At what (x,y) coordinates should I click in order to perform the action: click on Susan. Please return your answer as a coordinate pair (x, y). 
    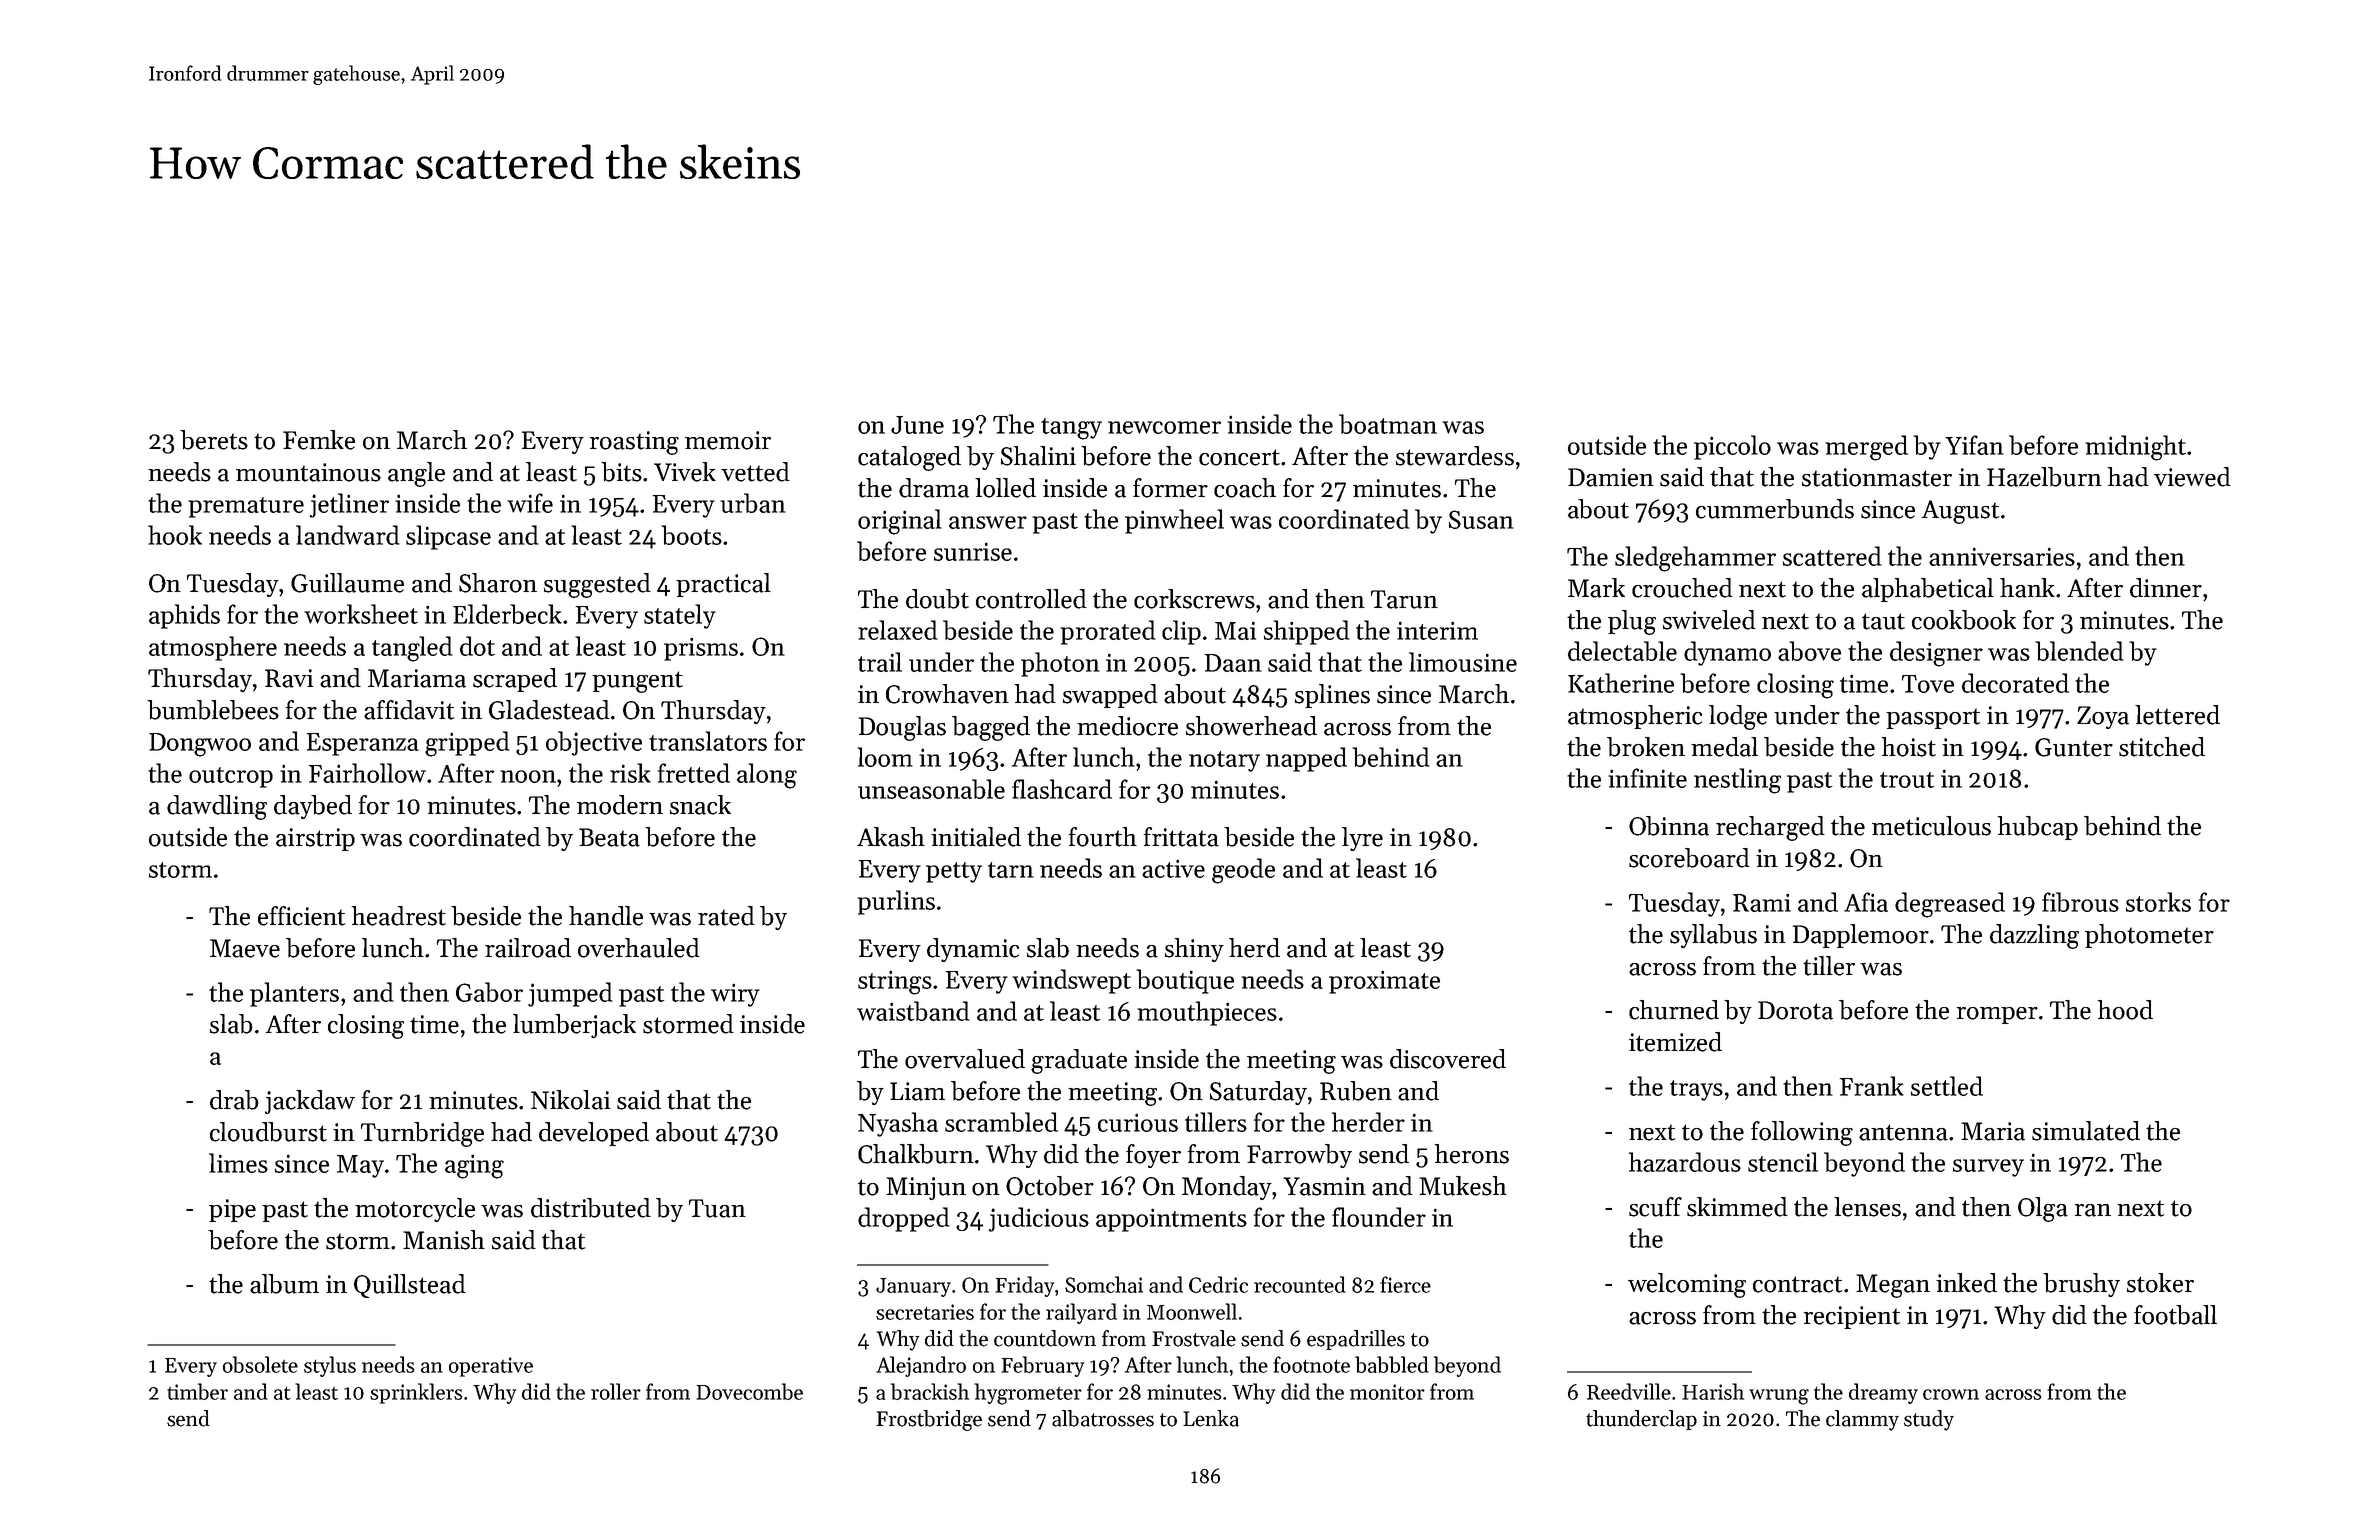
    Looking at the image, I should click on (1481, 519).
